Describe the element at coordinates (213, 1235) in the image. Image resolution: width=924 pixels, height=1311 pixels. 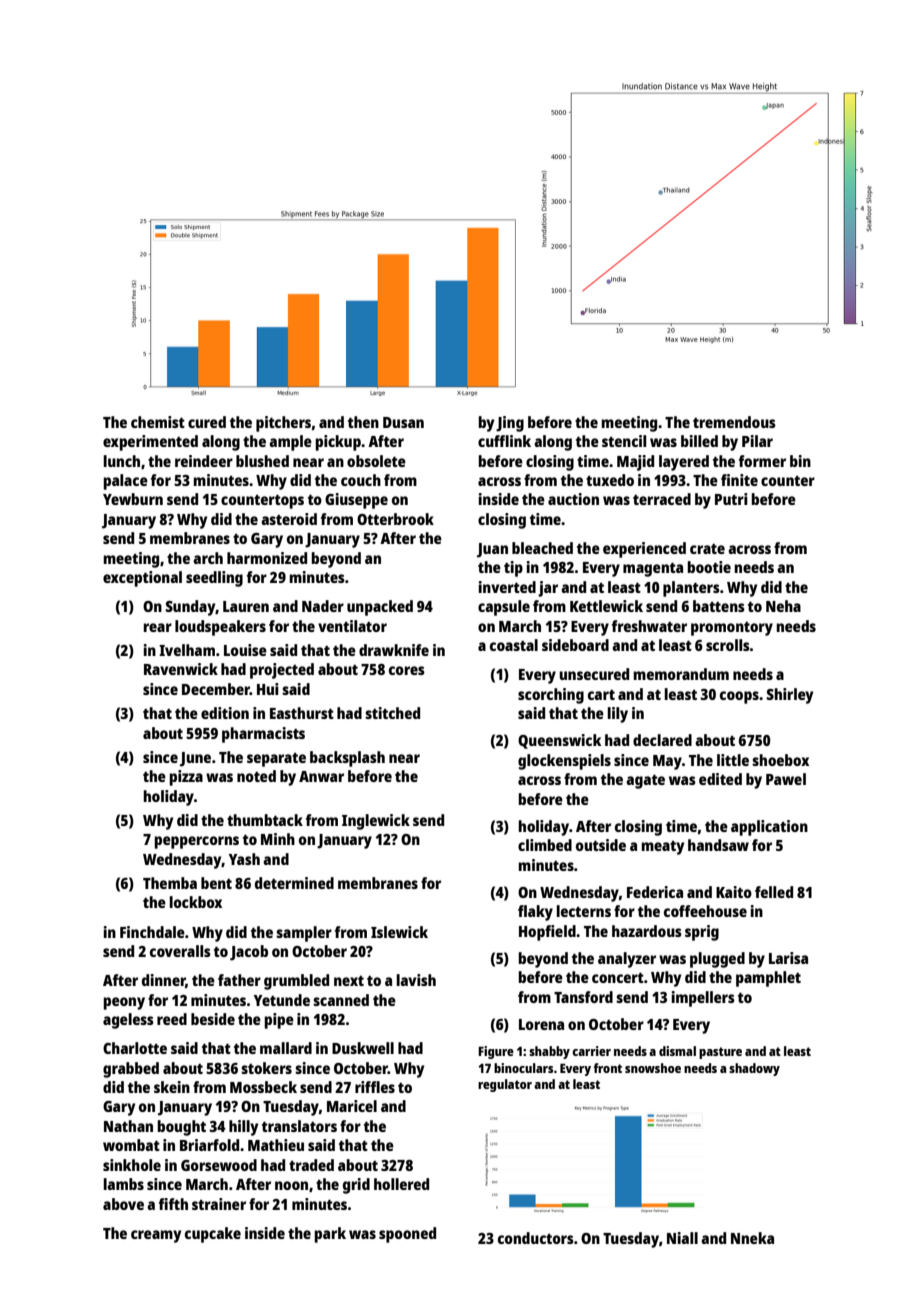
I see `cupcake` at that location.
